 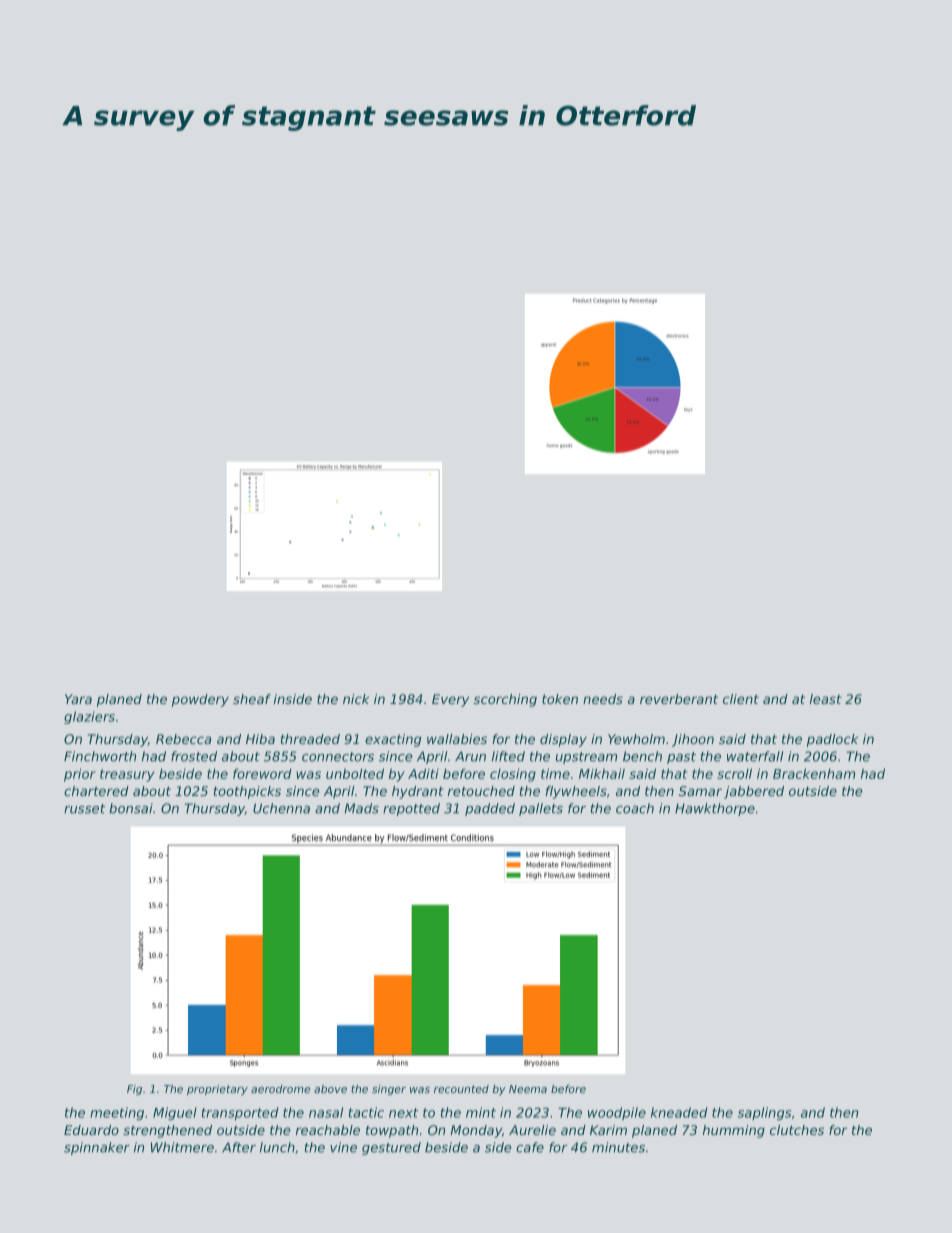 I want to click on proprietary, so click(x=217, y=1090).
